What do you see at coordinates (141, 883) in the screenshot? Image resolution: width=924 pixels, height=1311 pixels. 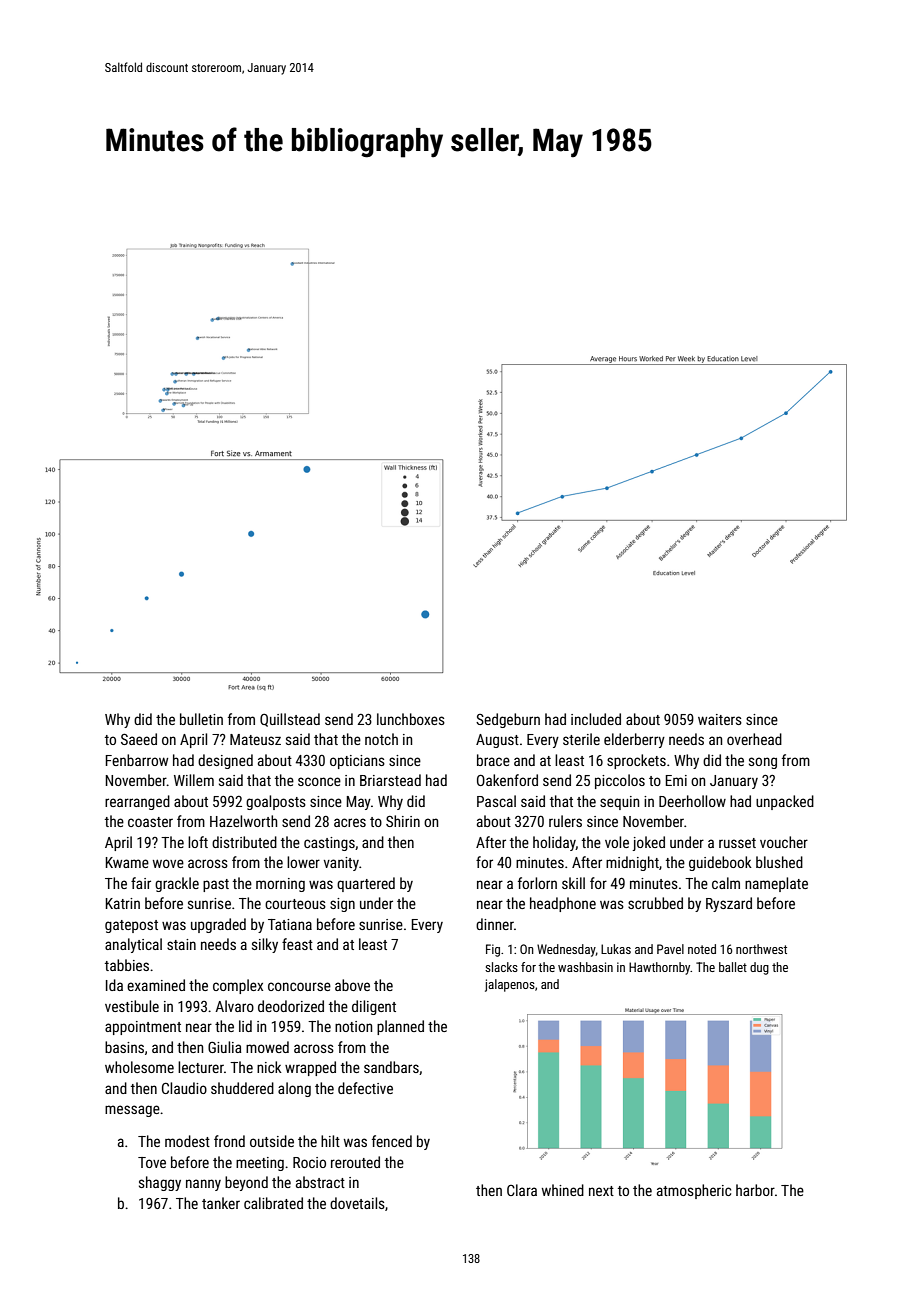 I see `fair` at bounding box center [141, 883].
